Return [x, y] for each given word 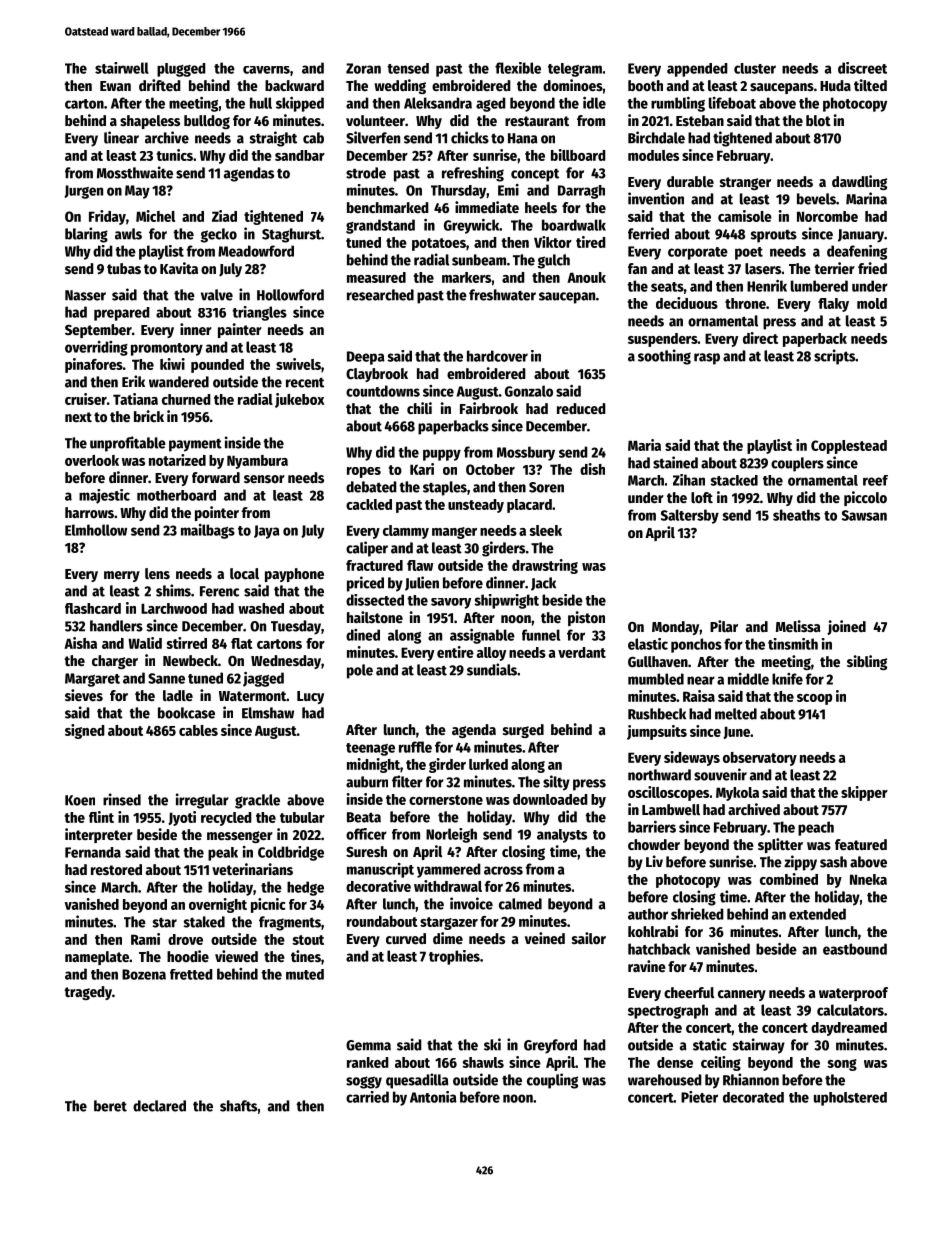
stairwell [122, 68]
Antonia [433, 1097]
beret [110, 1106]
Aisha [80, 643]
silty [556, 783]
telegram [575, 70]
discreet [862, 68]
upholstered [850, 1099]
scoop [814, 699]
